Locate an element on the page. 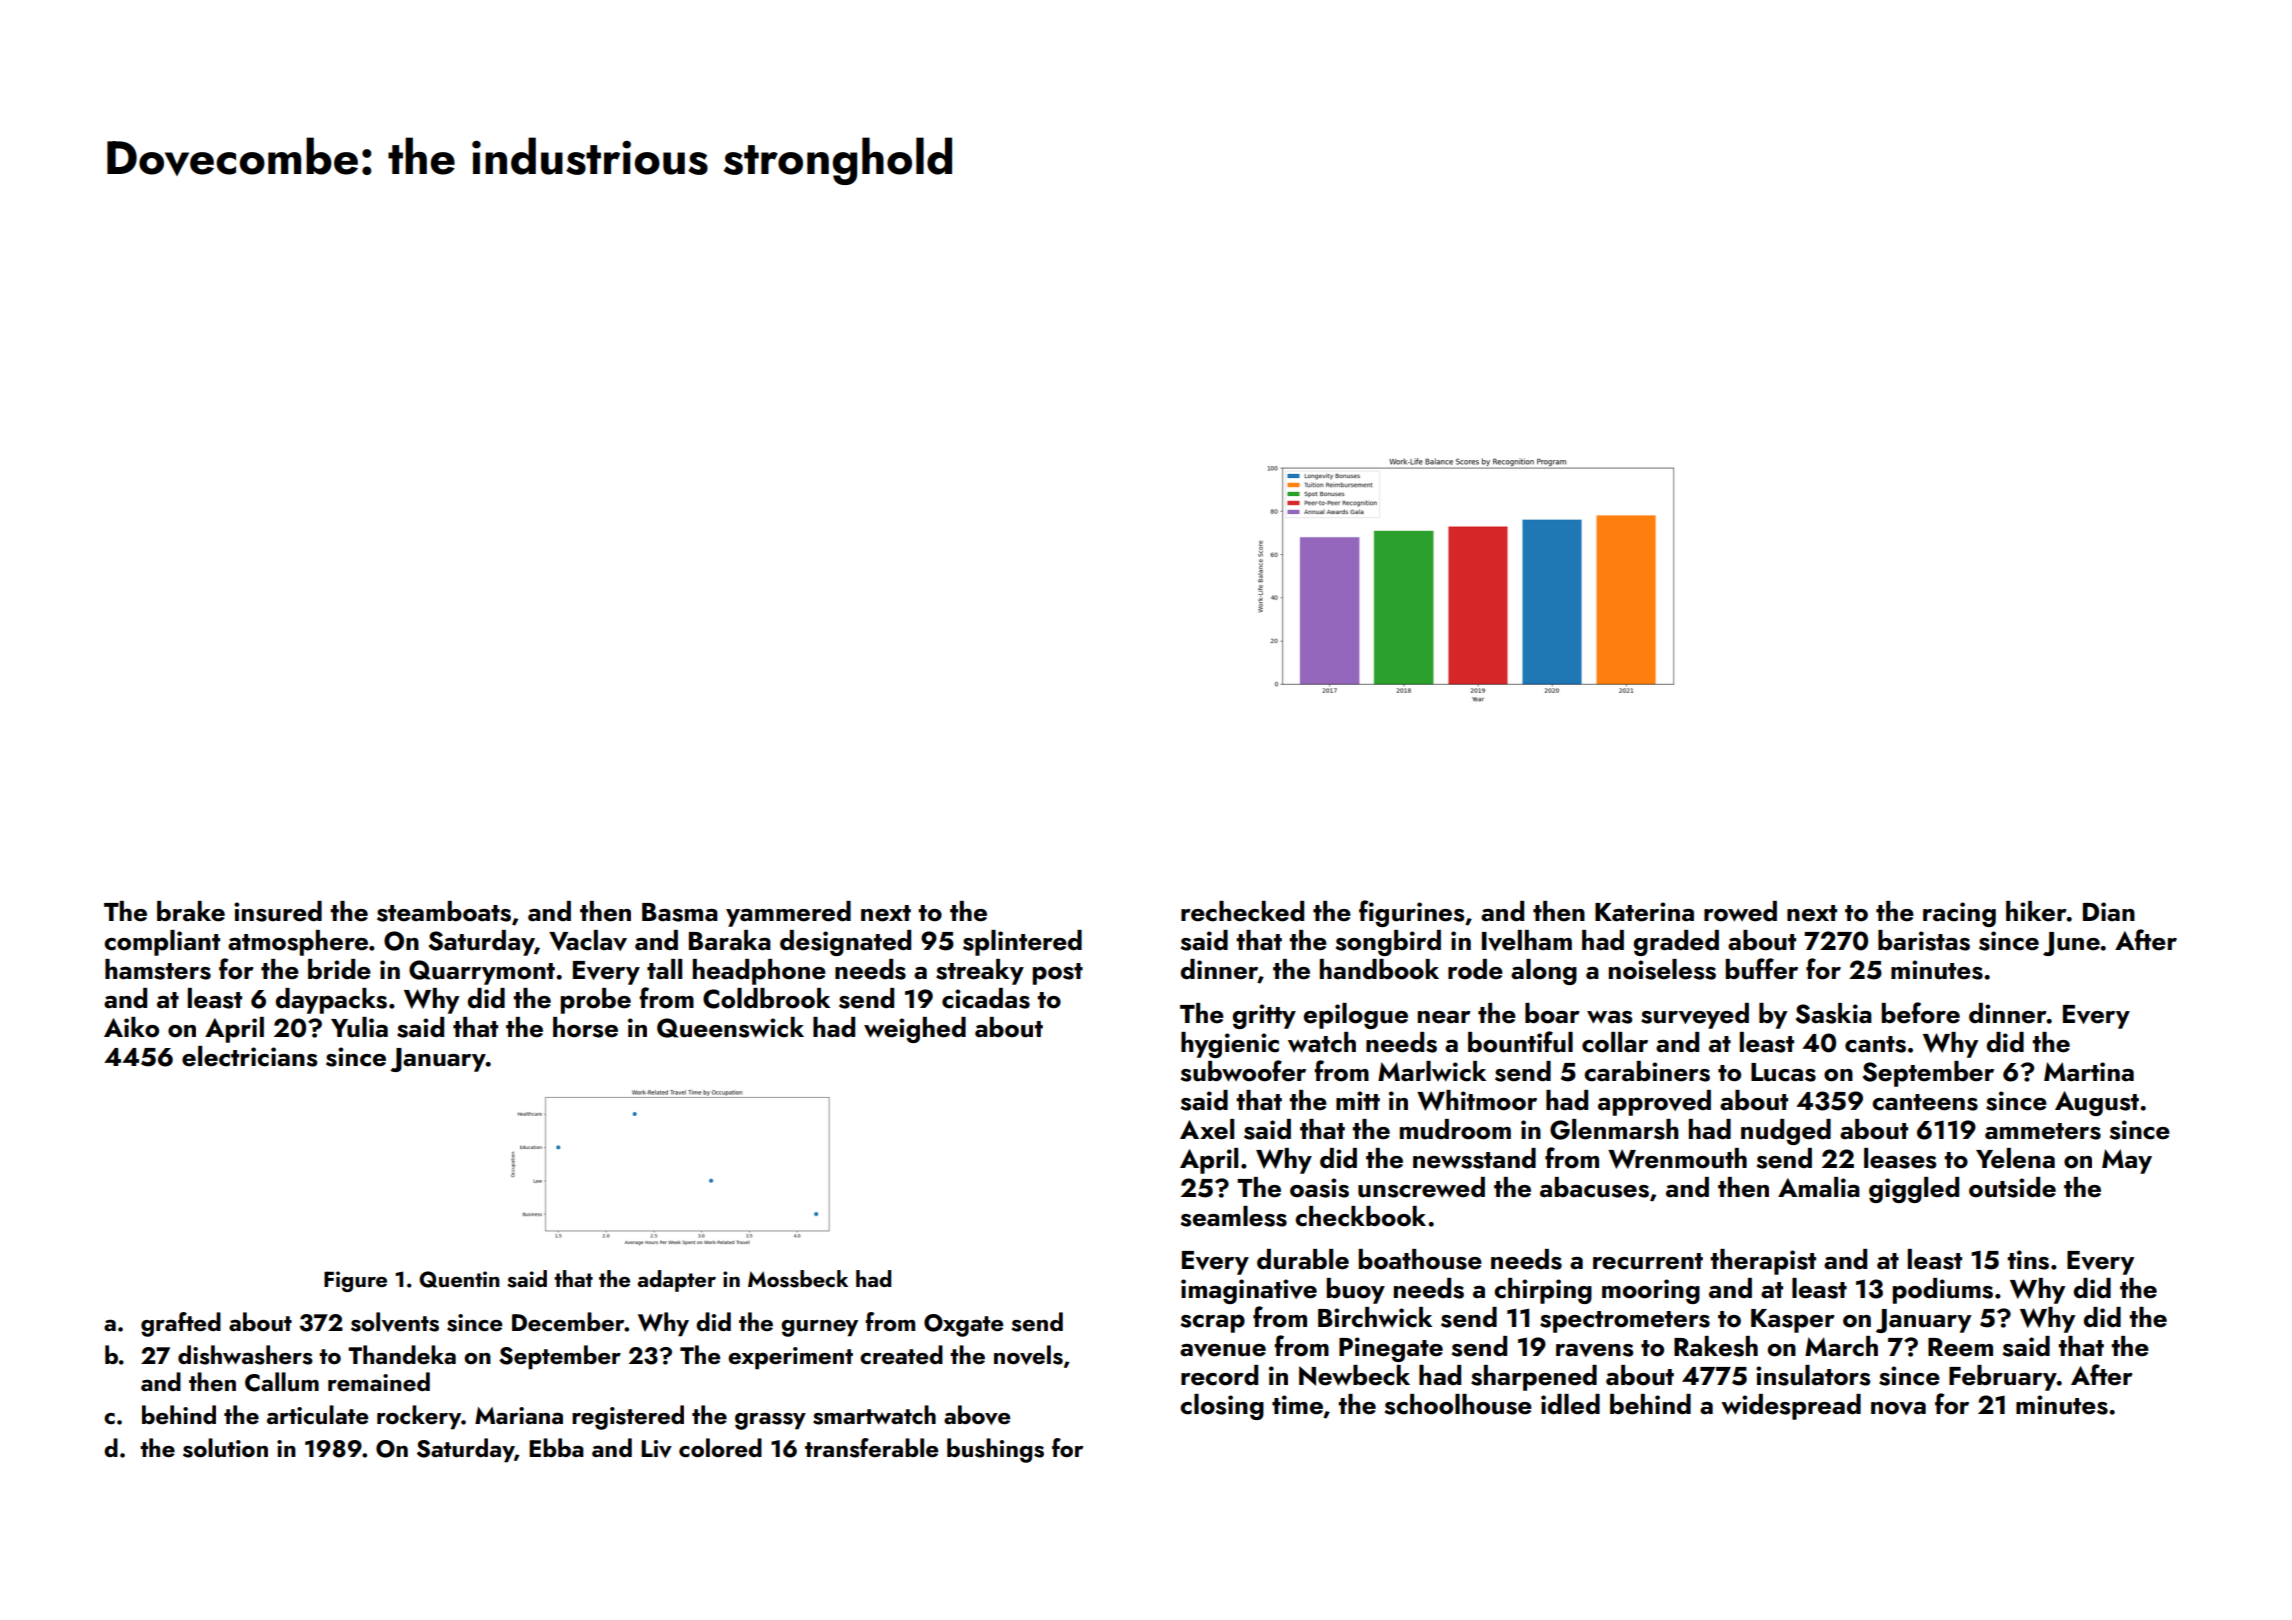 The width and height of the page is (2292, 1620). brake is located at coordinates (191, 911).
